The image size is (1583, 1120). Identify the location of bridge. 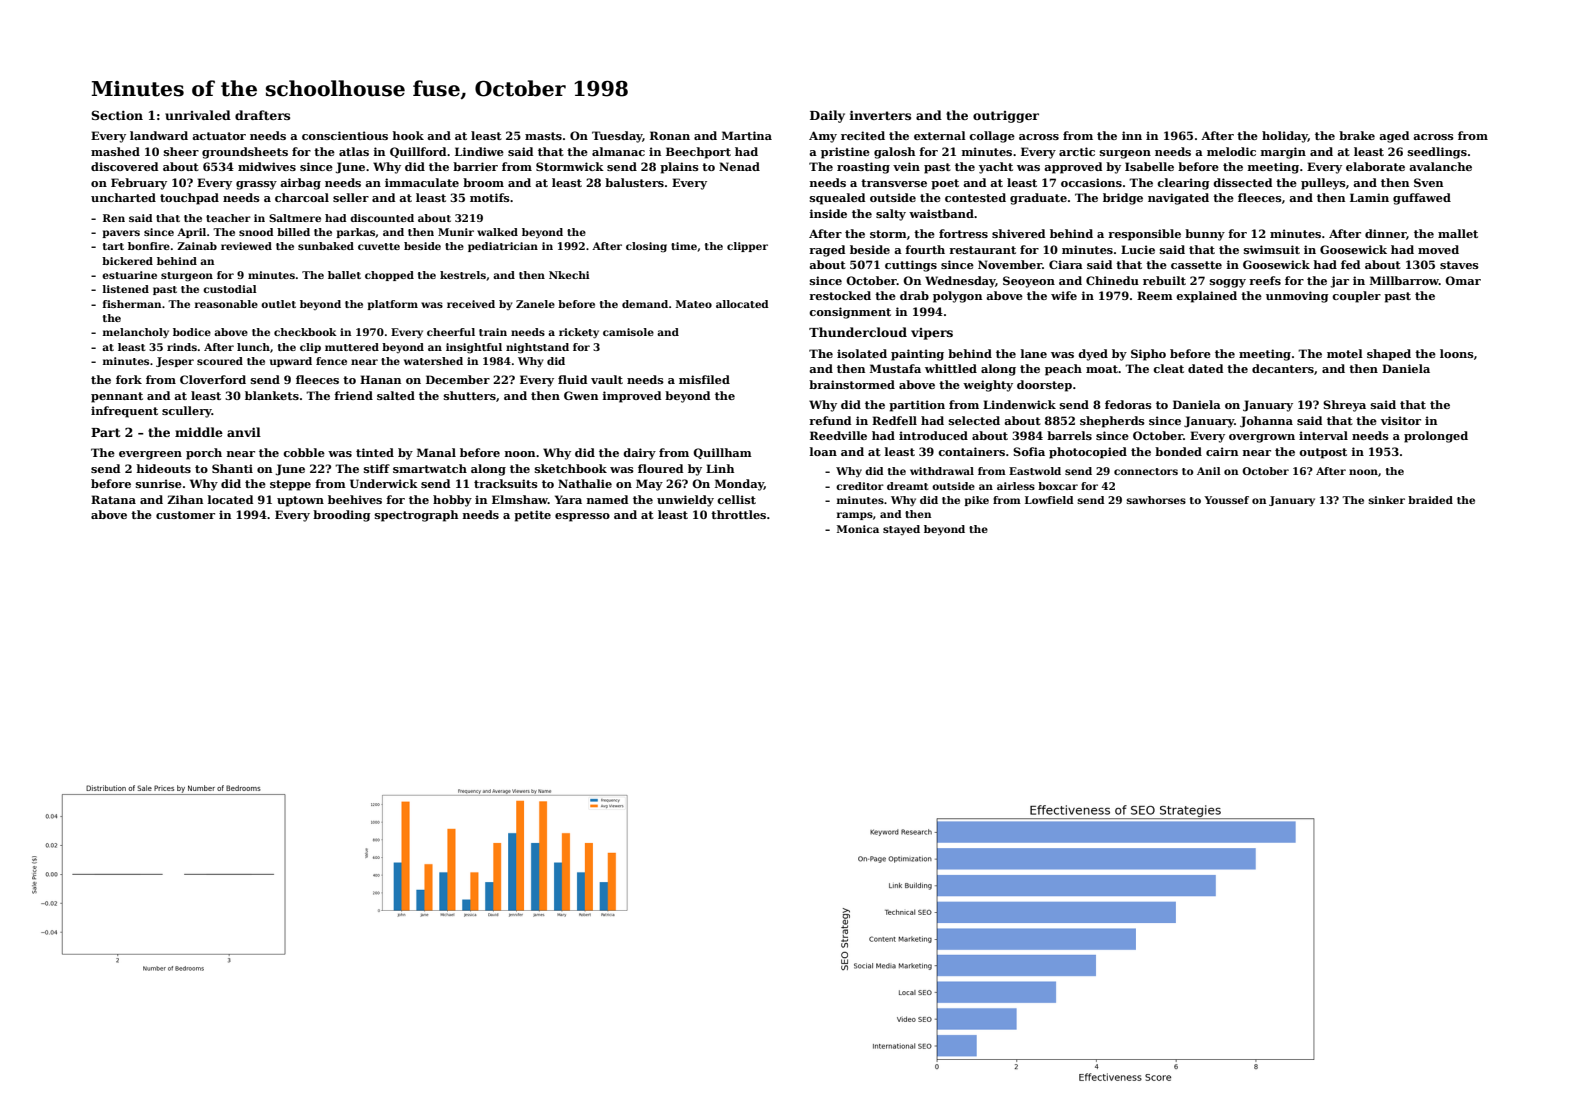
(1123, 199).
